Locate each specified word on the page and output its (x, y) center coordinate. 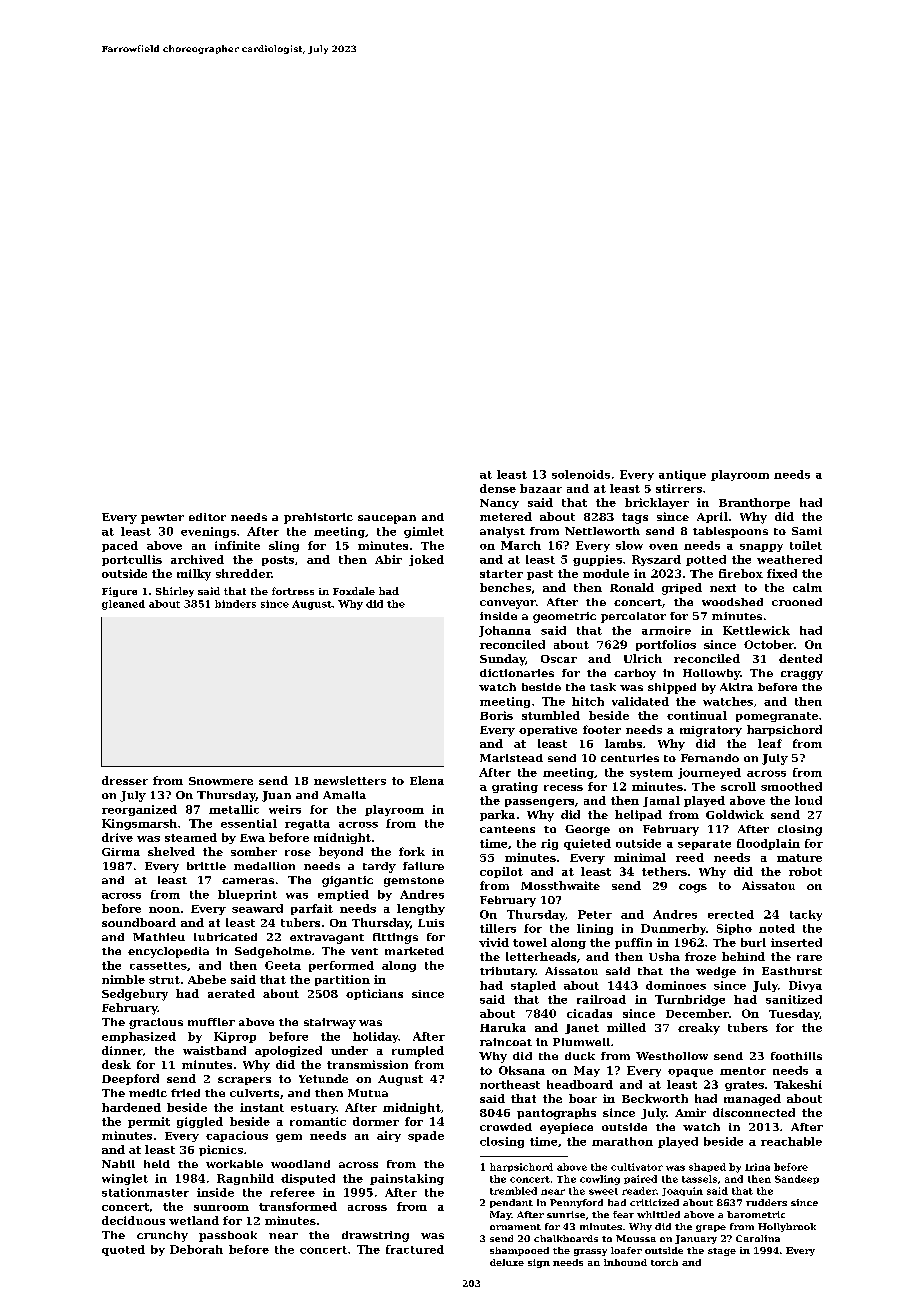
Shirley (175, 592)
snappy (761, 548)
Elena (427, 780)
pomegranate (777, 717)
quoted (123, 1250)
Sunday (502, 660)
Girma (121, 852)
